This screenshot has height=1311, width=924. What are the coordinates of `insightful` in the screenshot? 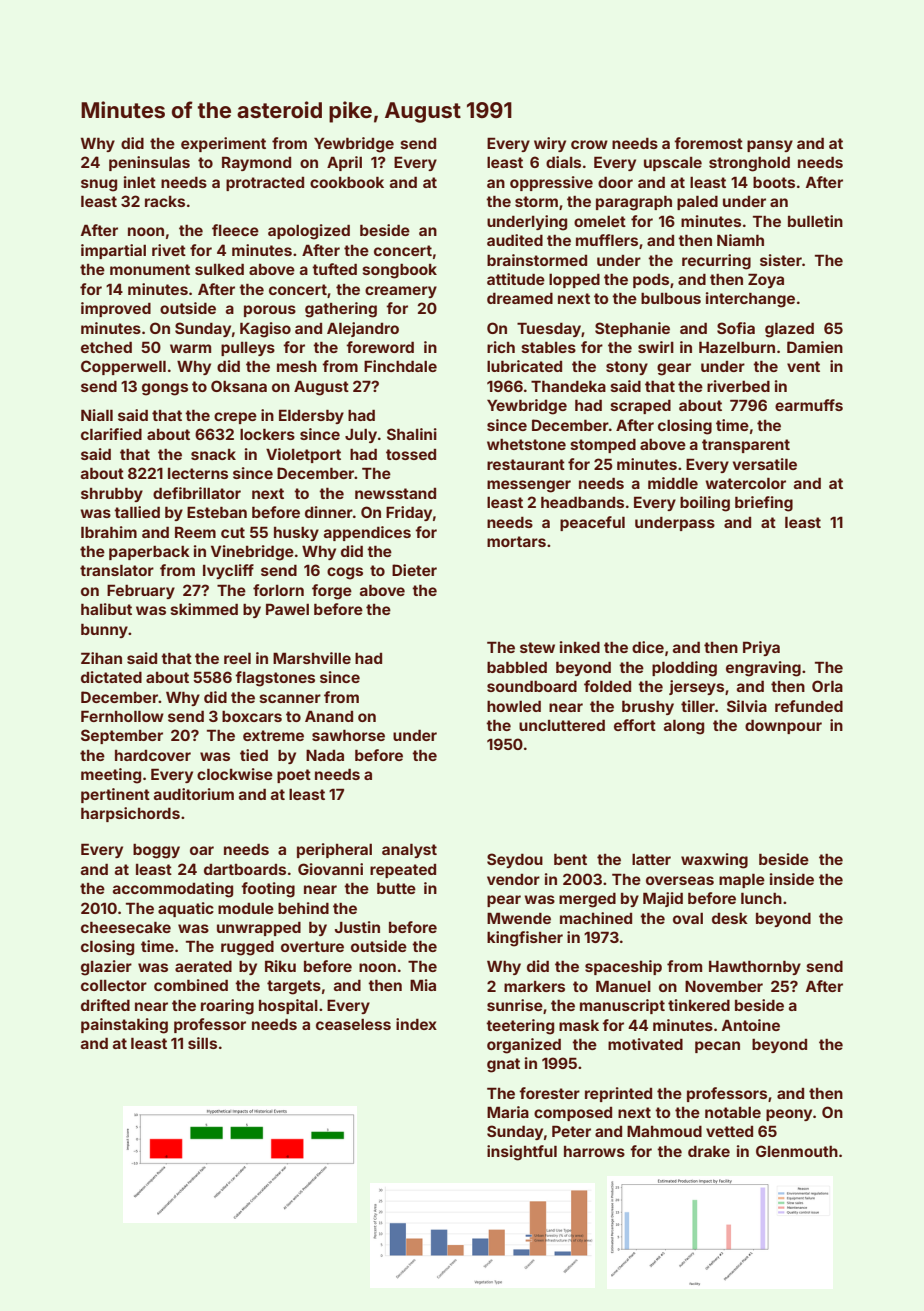 It's located at (522, 1153).
